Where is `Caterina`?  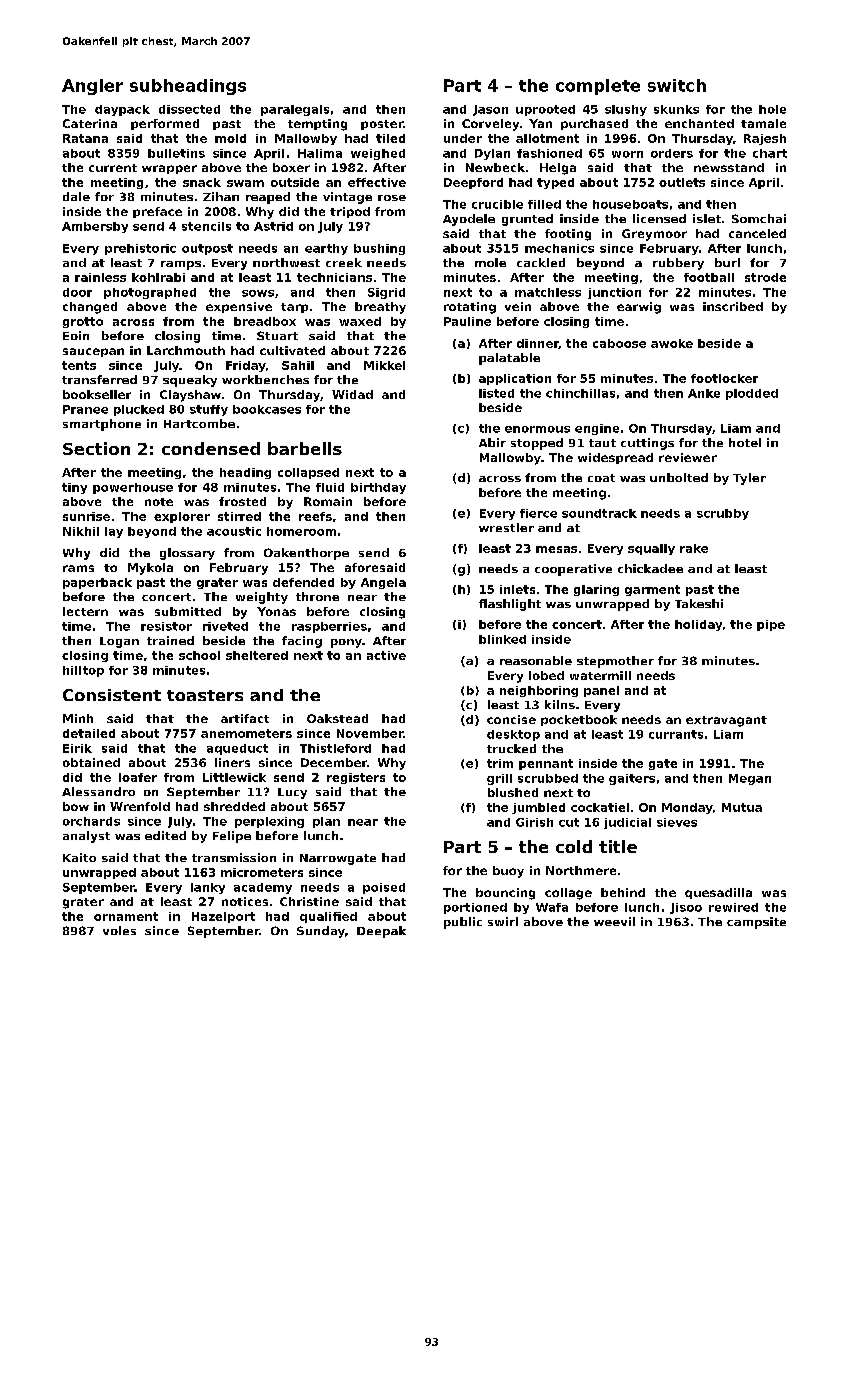 Caterina is located at coordinates (90, 123).
